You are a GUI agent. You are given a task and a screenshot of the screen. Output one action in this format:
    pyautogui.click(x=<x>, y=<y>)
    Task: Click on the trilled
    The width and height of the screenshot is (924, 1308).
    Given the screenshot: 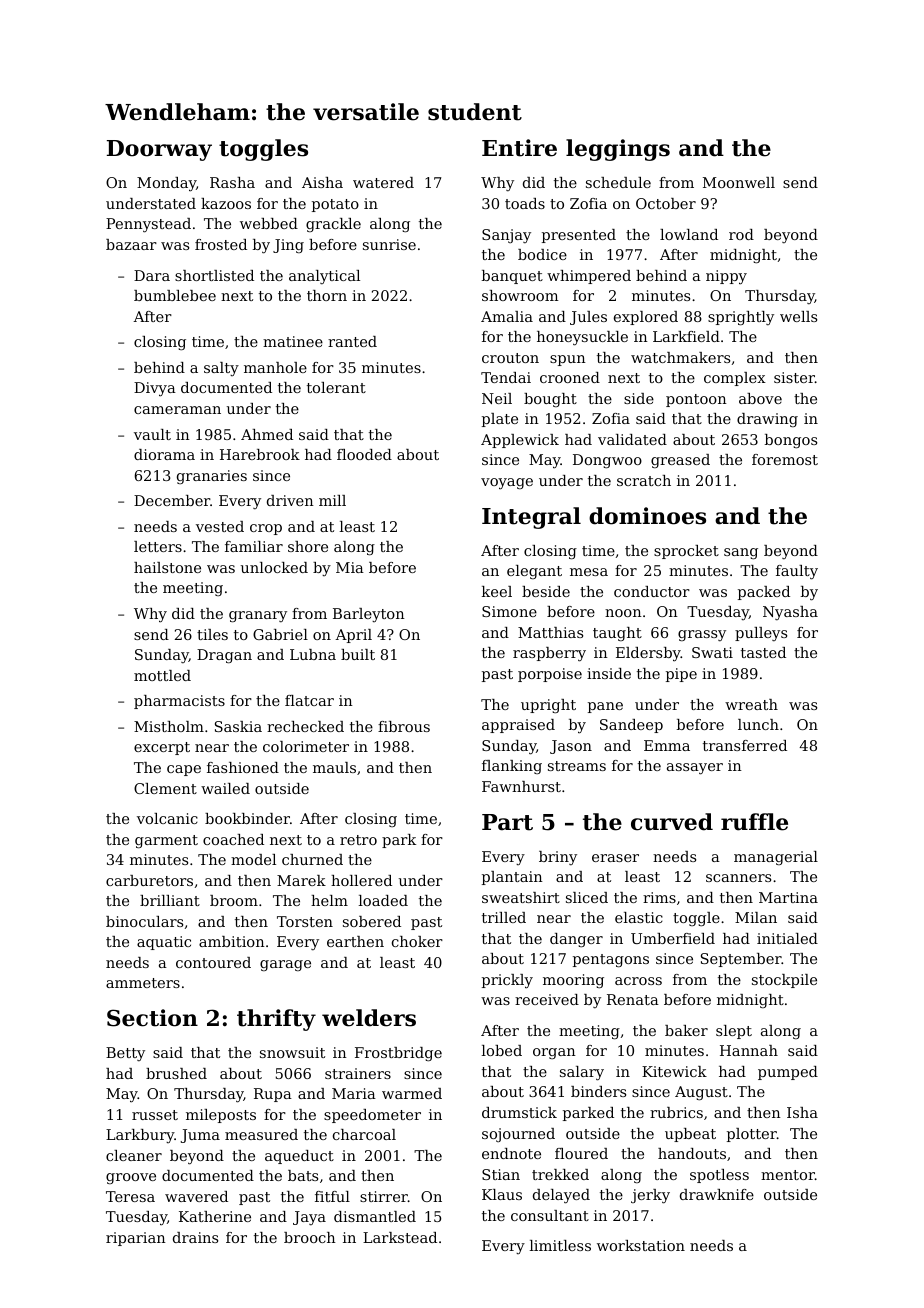 What is the action you would take?
    pyautogui.click(x=504, y=917)
